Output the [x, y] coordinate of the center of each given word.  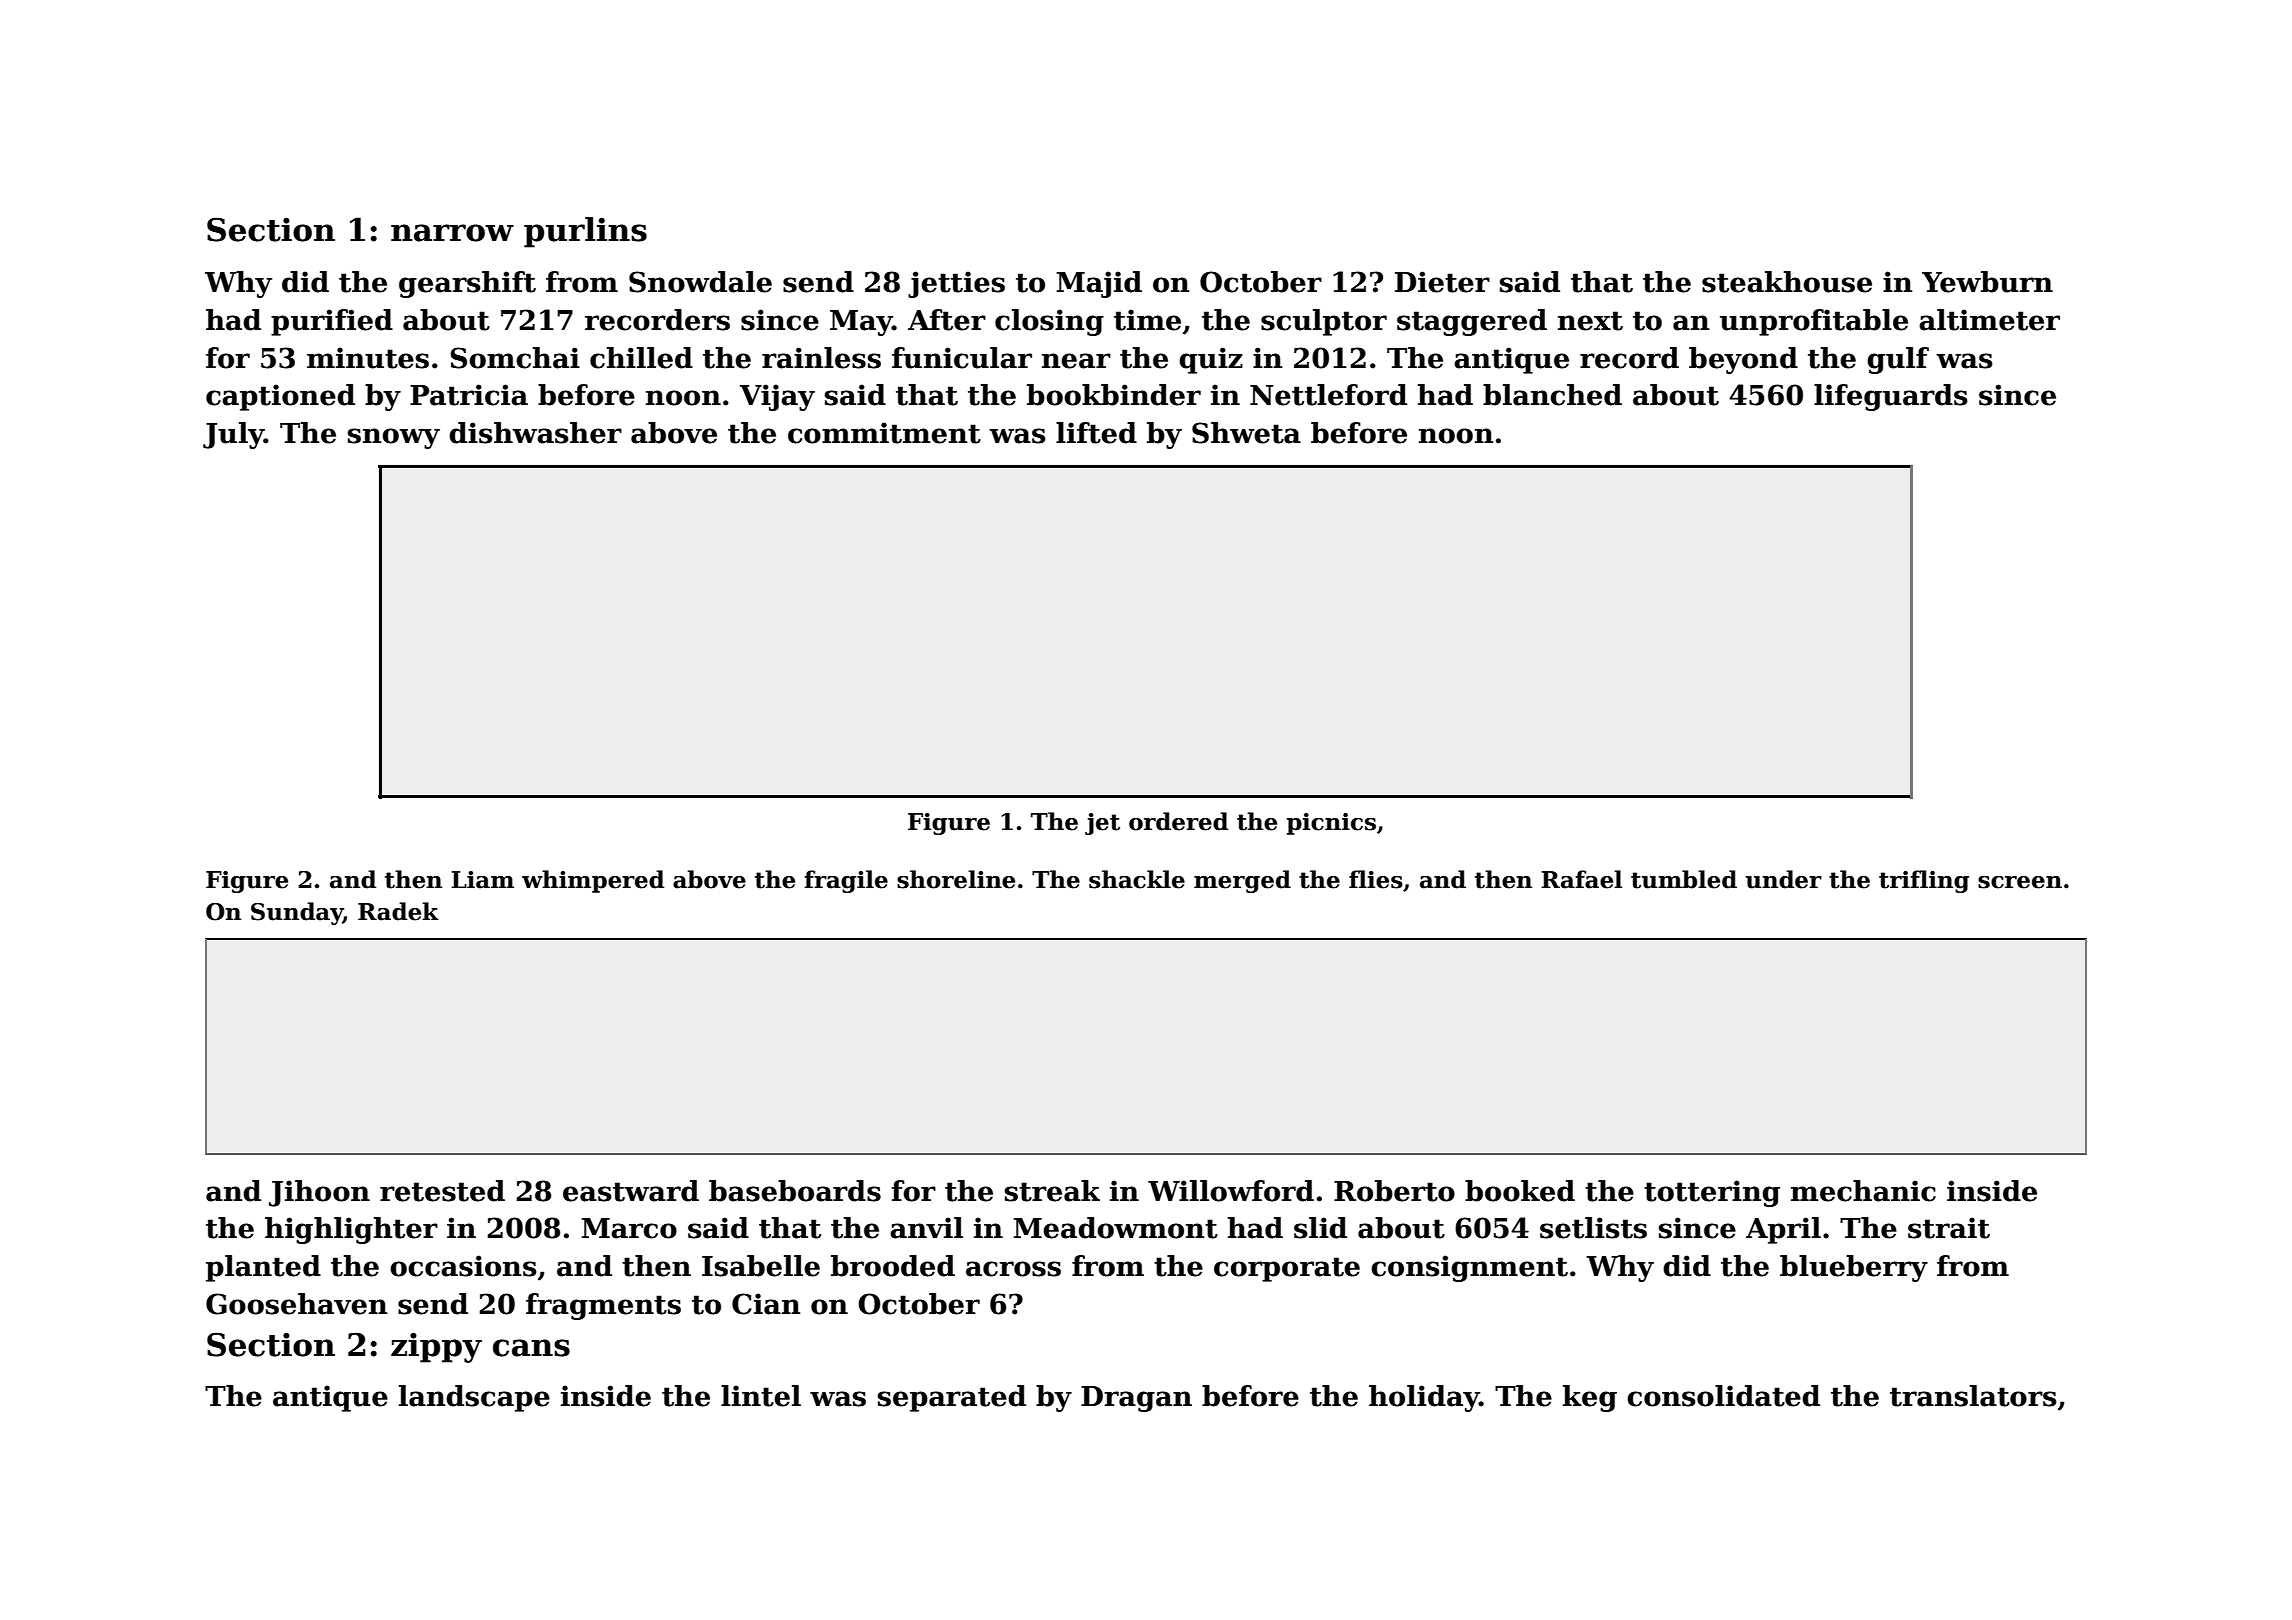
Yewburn [1987, 282]
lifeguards [1891, 397]
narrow [452, 233]
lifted [1096, 433]
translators [1973, 1396]
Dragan [1136, 1399]
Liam [482, 880]
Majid [1099, 284]
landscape [474, 1398]
